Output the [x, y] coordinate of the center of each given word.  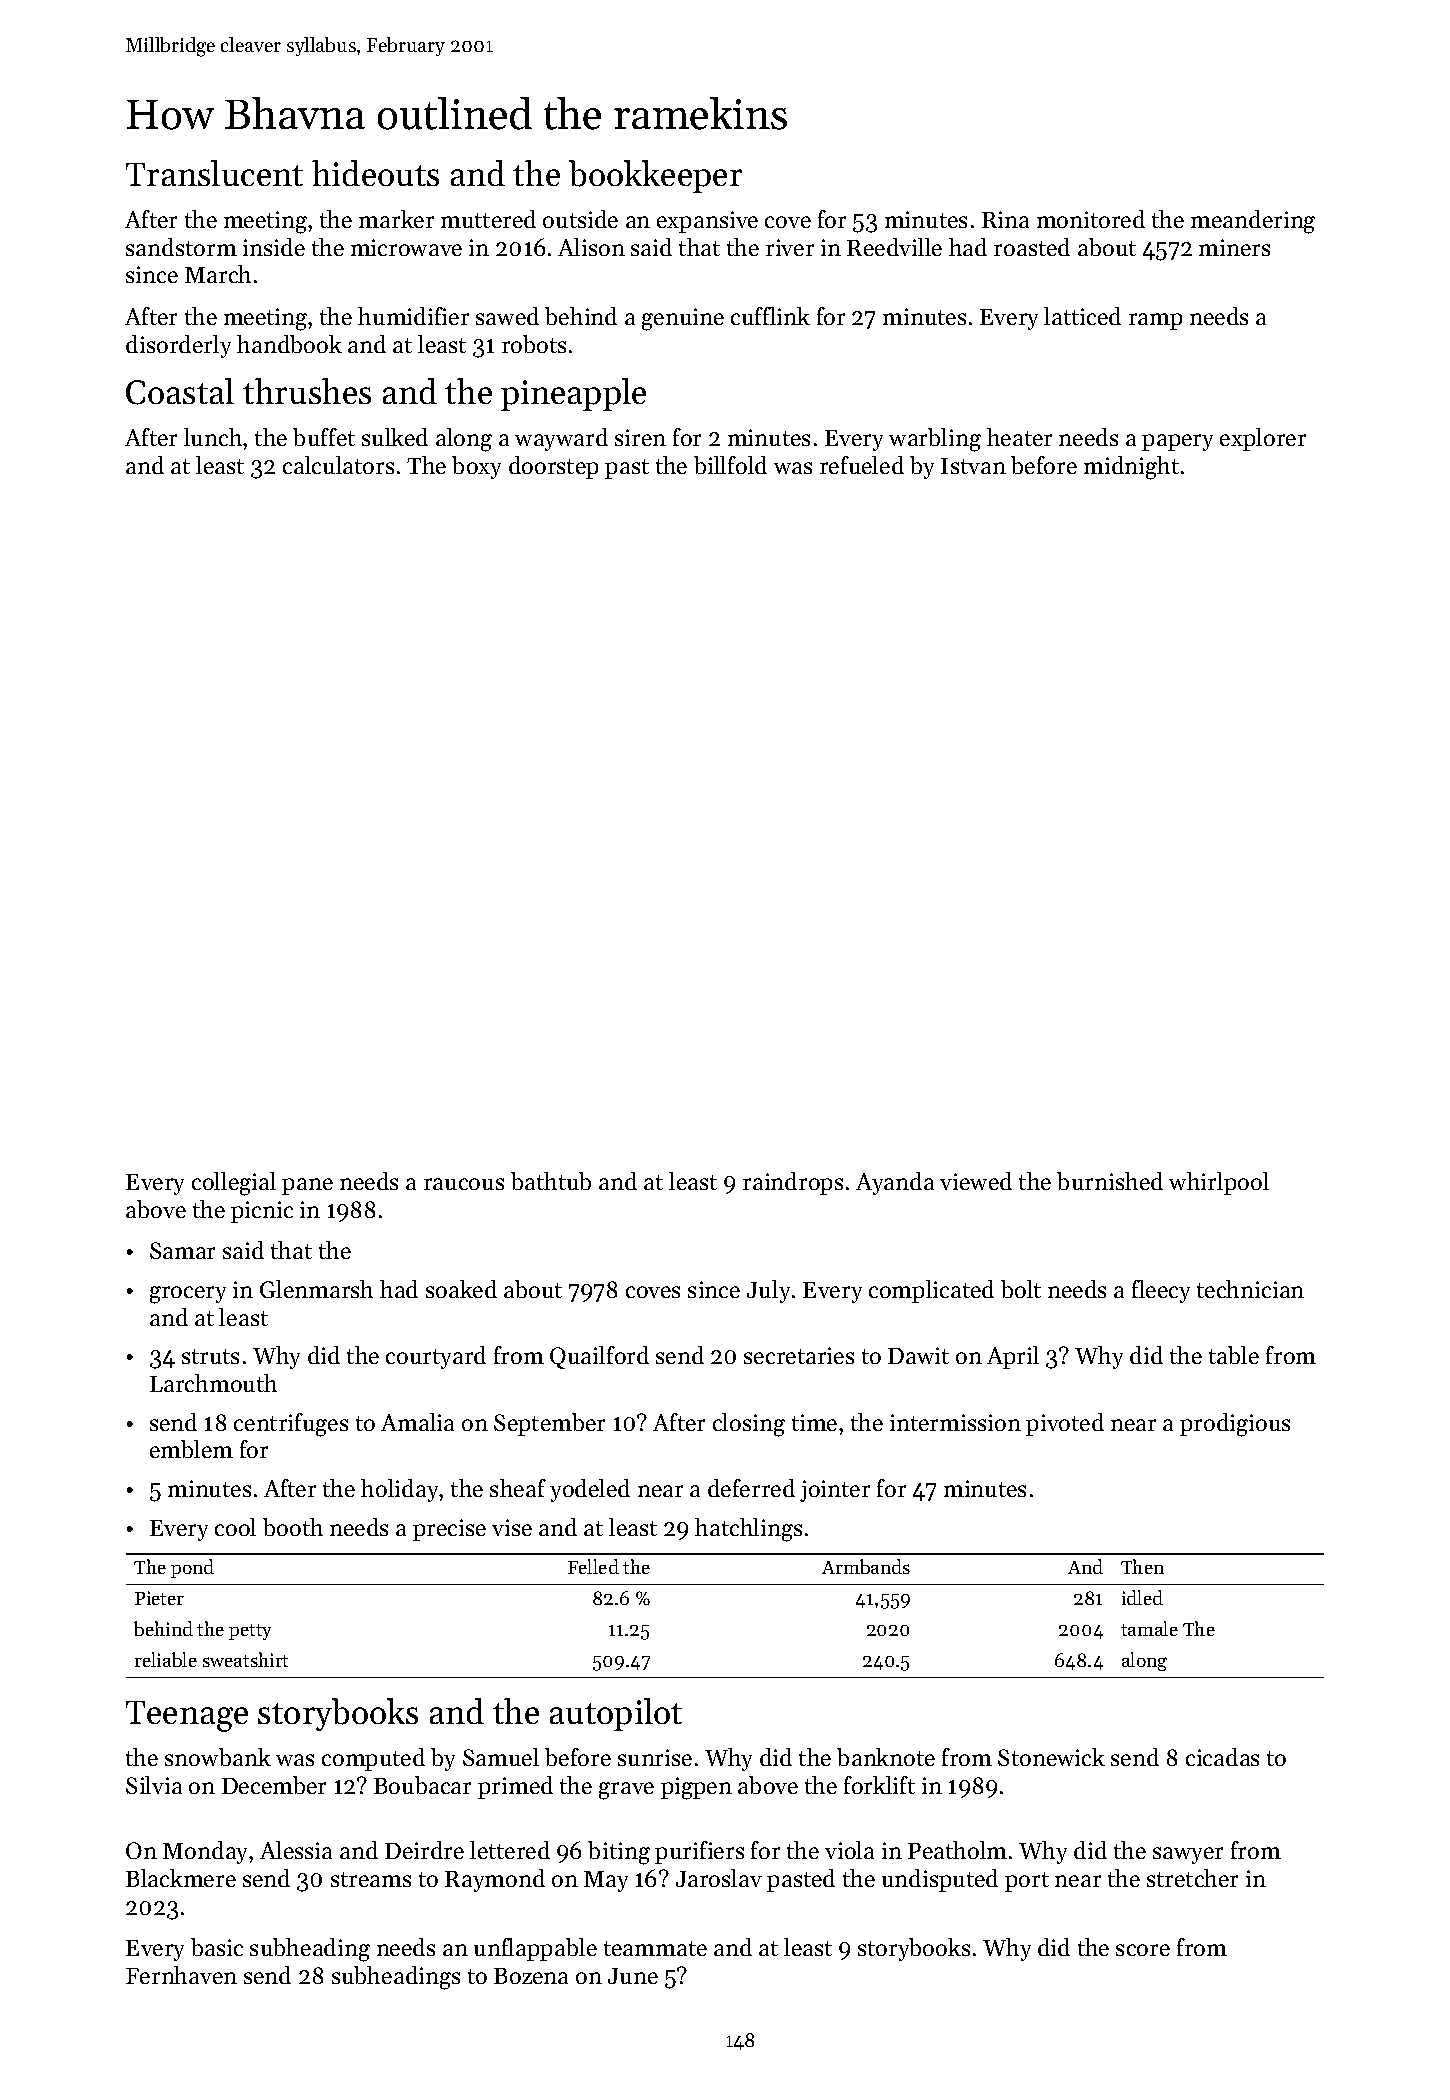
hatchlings [748, 1530]
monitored [1091, 219]
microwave [406, 247]
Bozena [531, 1976]
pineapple [573, 394]
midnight [1131, 468]
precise [449, 1530]
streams [371, 1879]
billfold [730, 465]
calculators [338, 465]
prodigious [1235, 1425]
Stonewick [1051, 1757]
